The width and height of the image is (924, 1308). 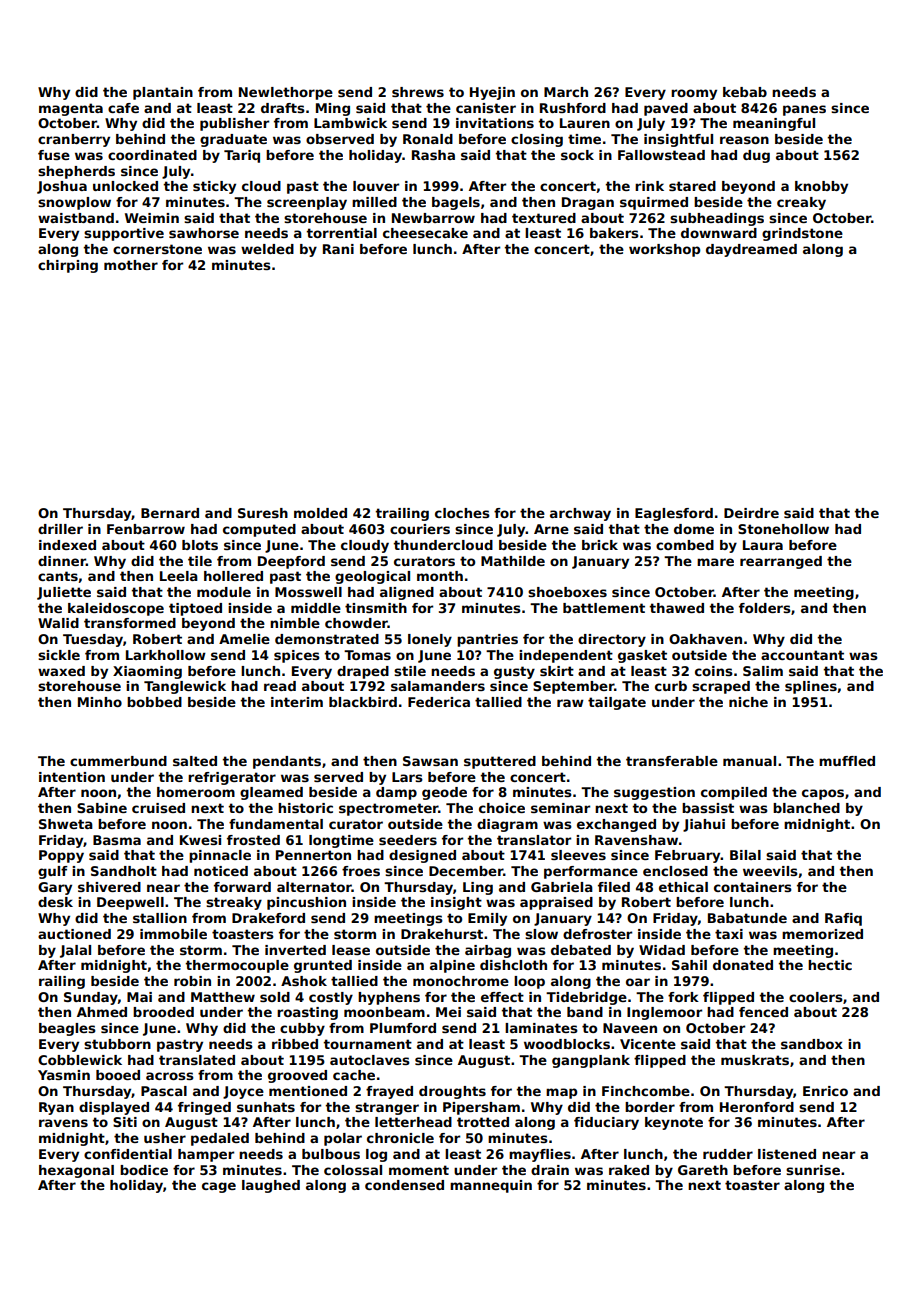 I want to click on Bernard, so click(x=170, y=513).
